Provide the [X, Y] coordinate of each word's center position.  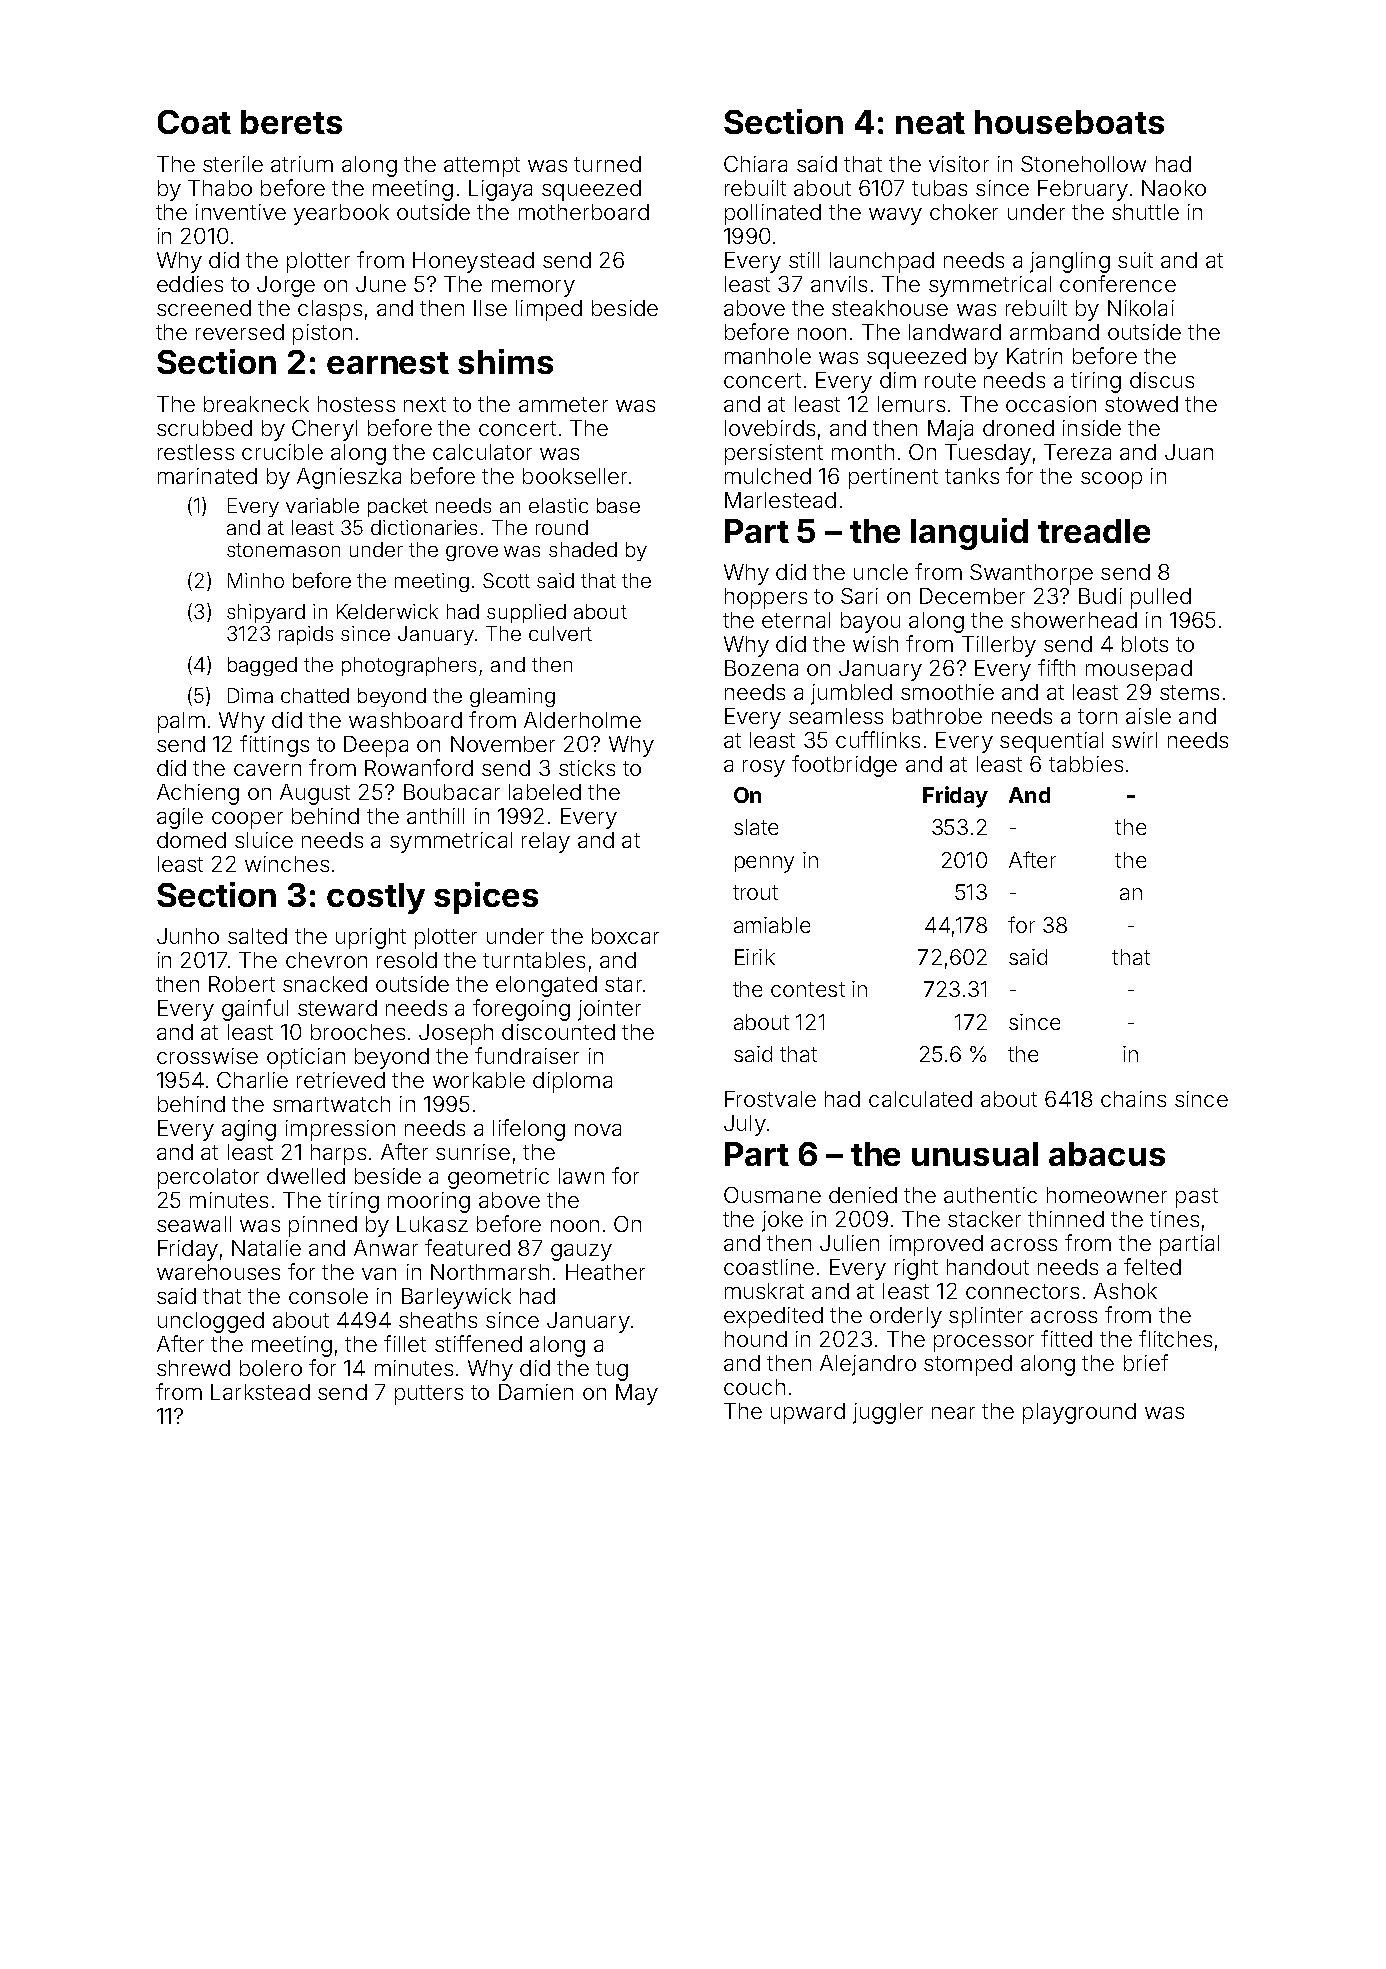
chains [1133, 1099]
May [637, 1394]
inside [1092, 428]
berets [291, 122]
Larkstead [260, 1392]
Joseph [456, 1034]
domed [191, 840]
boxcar [625, 936]
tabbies [1086, 764]
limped [549, 310]
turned [607, 164]
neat [930, 123]
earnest [388, 363]
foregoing [521, 1010]
